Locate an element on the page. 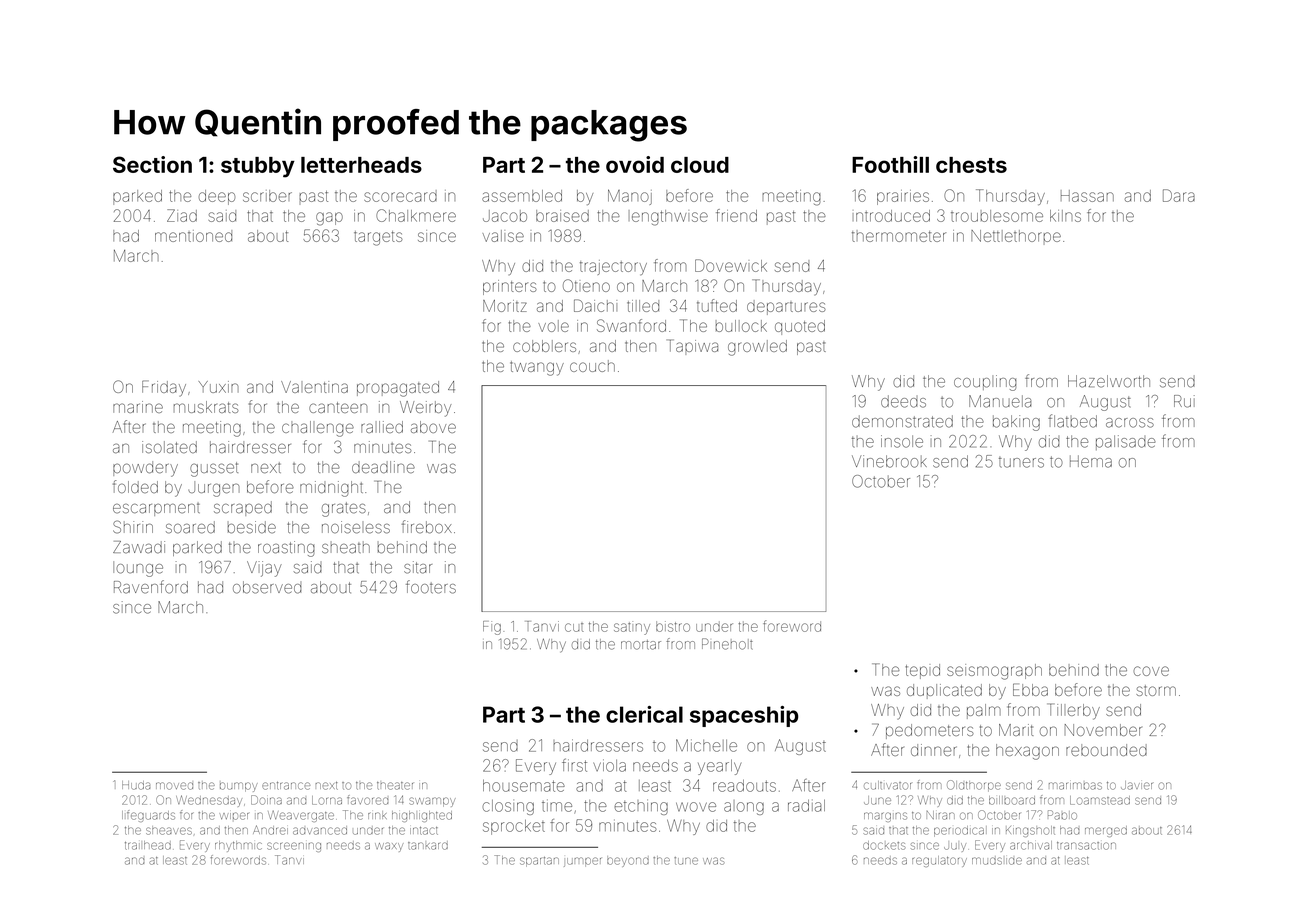  merged is located at coordinates (1106, 831).
